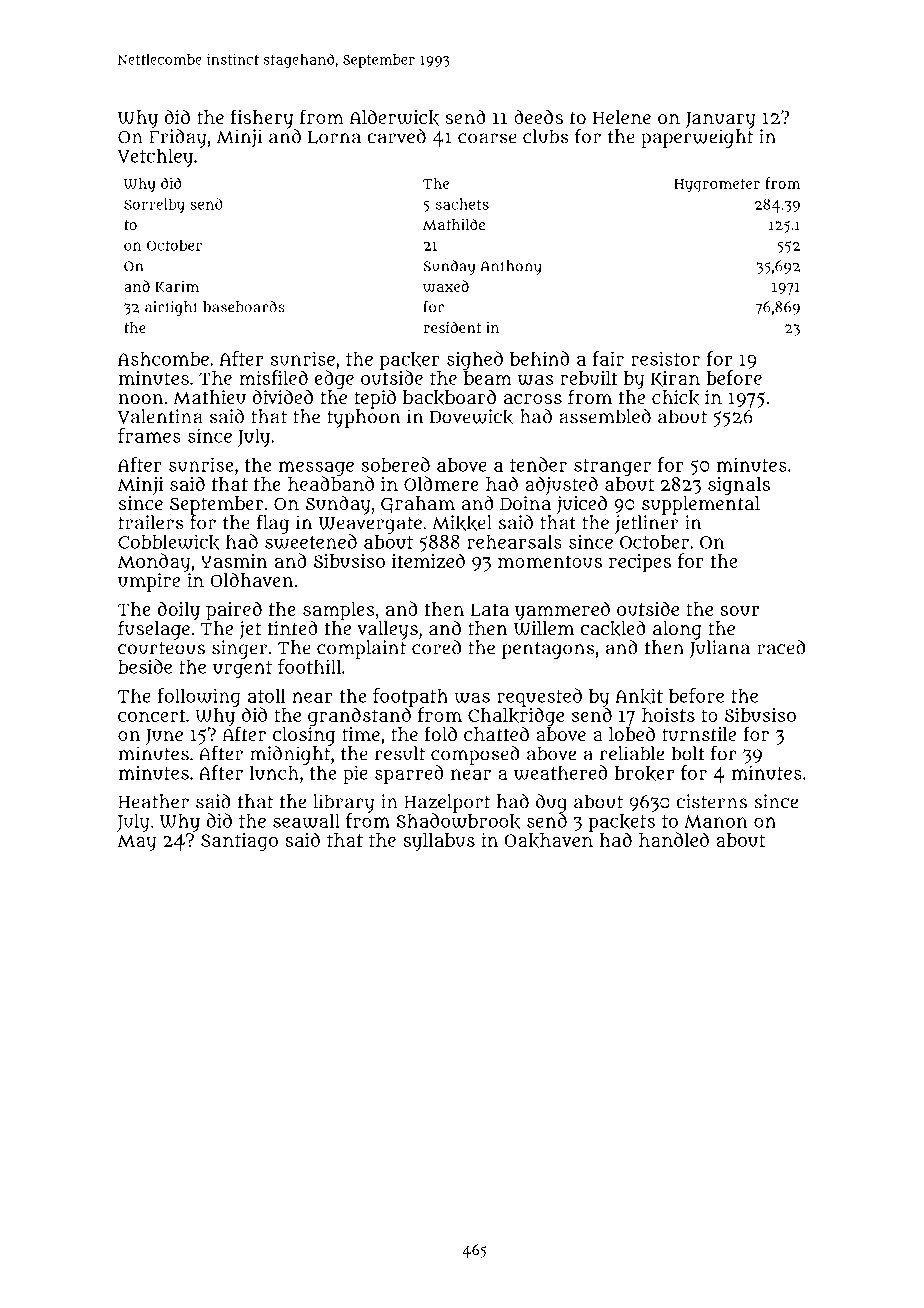  I want to click on Santiago, so click(239, 842).
